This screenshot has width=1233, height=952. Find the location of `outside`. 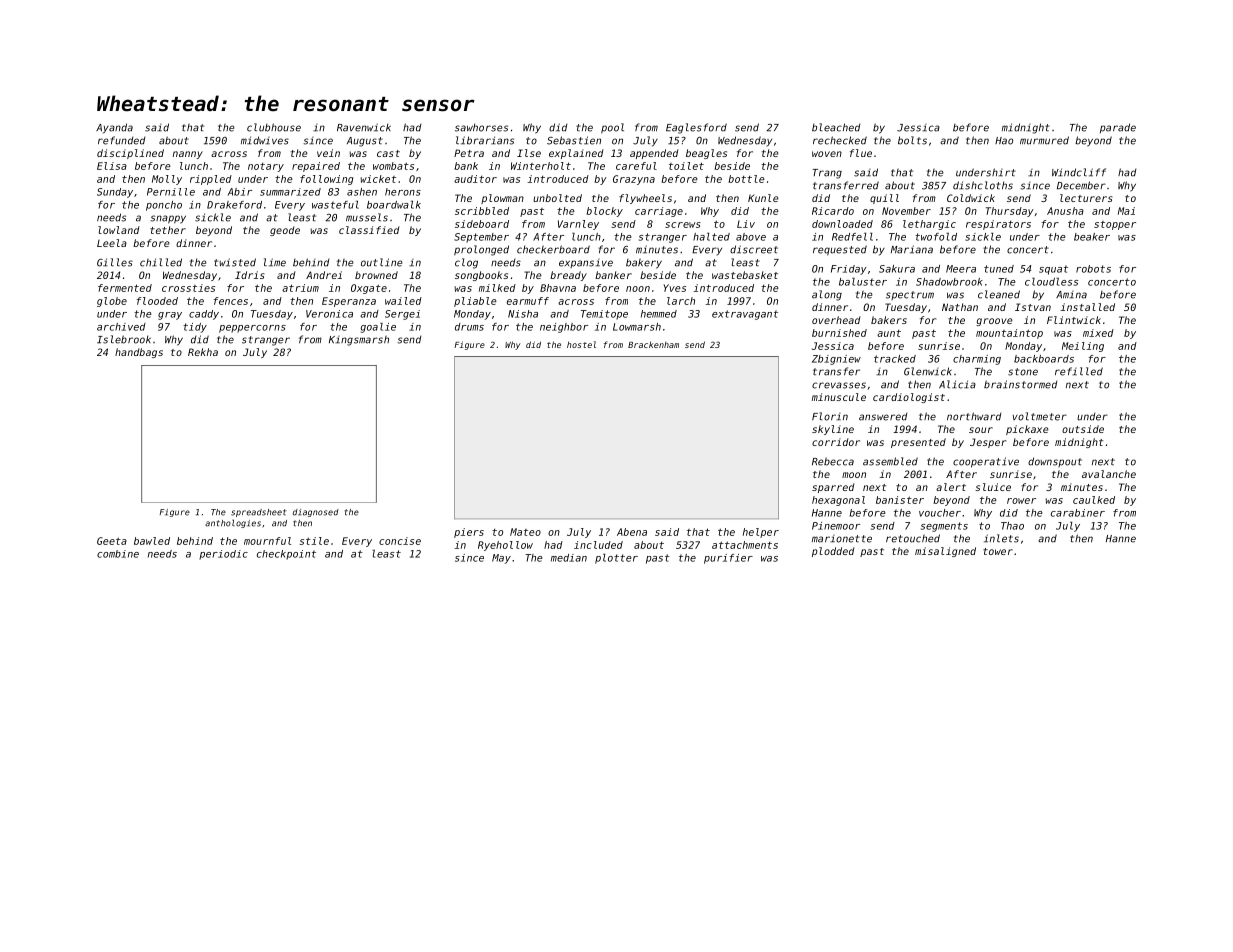

outside is located at coordinates (1083, 429).
